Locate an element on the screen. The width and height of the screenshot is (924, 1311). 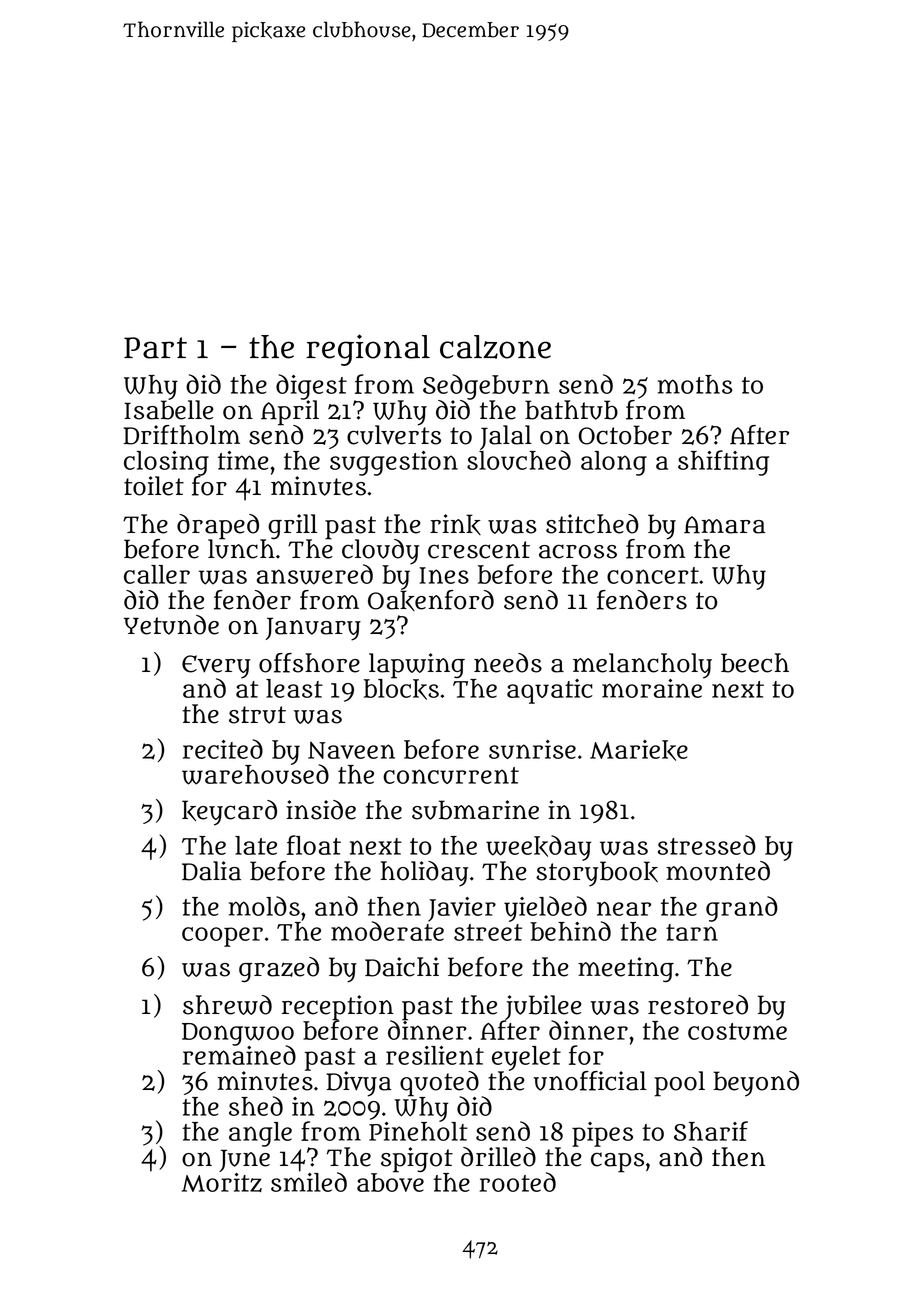
rooted is located at coordinates (518, 1182).
